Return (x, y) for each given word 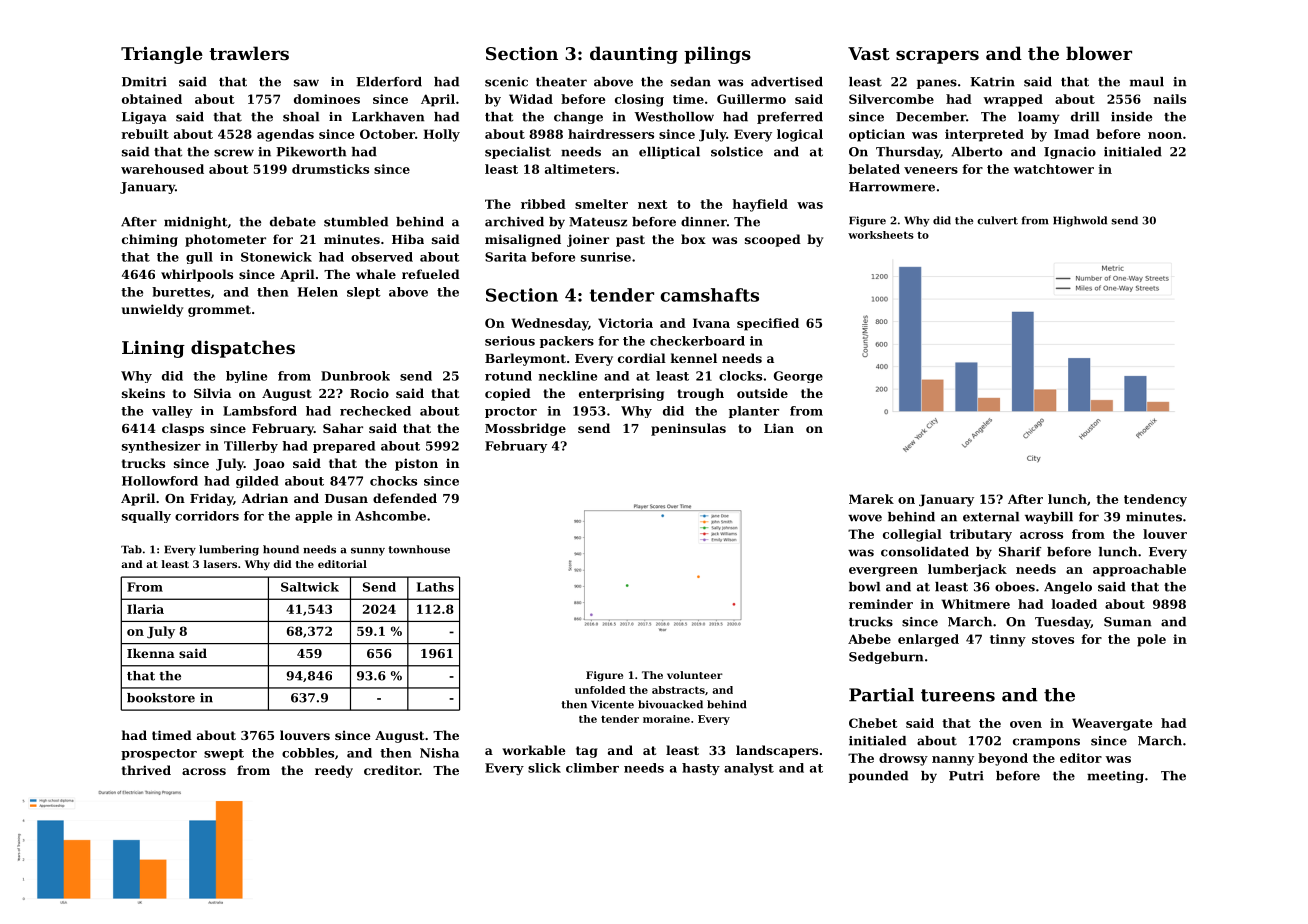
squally (146, 517)
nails (1170, 99)
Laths (435, 587)
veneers (931, 170)
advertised (787, 82)
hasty (701, 769)
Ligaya (144, 118)
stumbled (356, 222)
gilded (257, 482)
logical (800, 135)
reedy (334, 771)
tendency (1155, 500)
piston (416, 464)
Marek (871, 499)
